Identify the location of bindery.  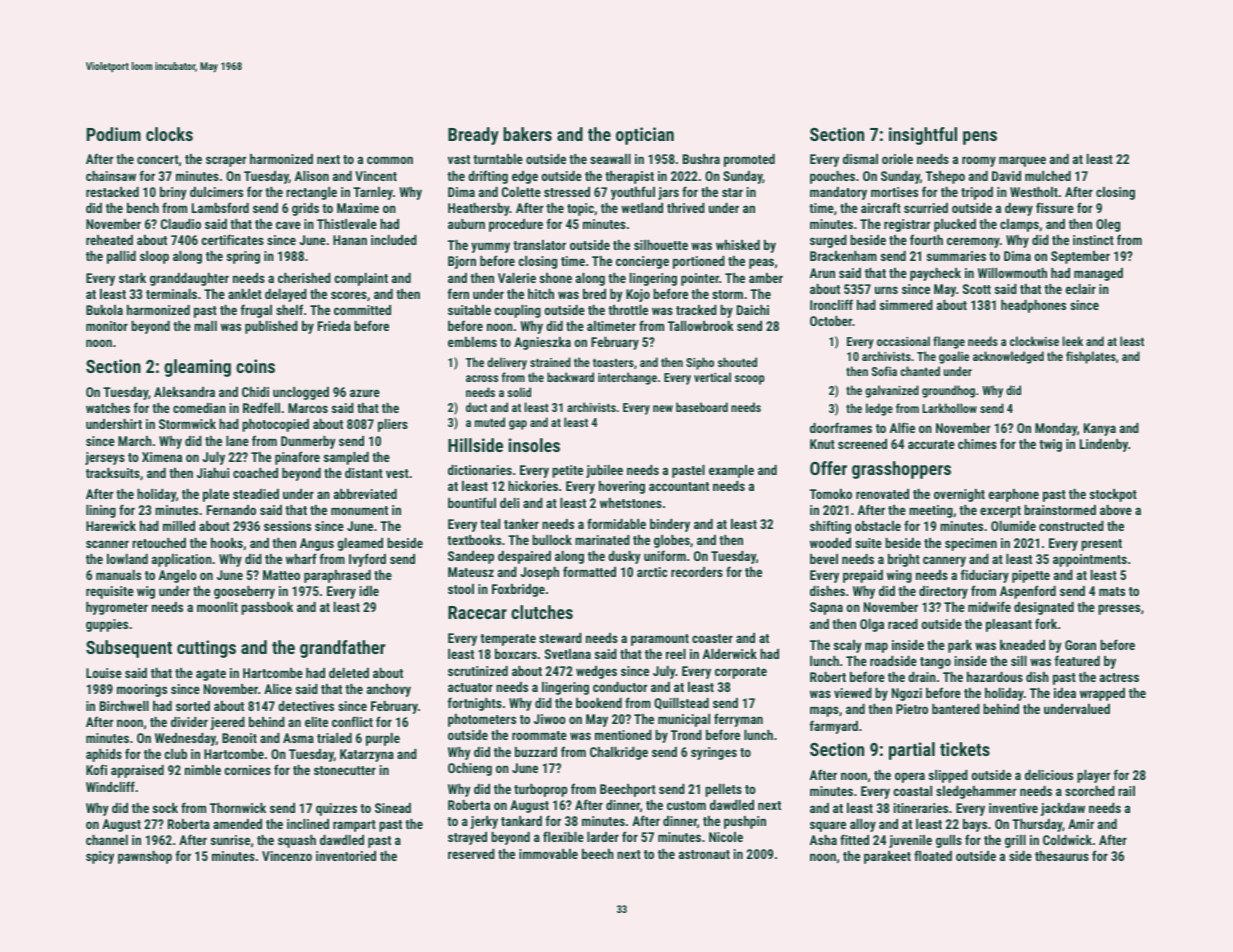
(670, 525).
